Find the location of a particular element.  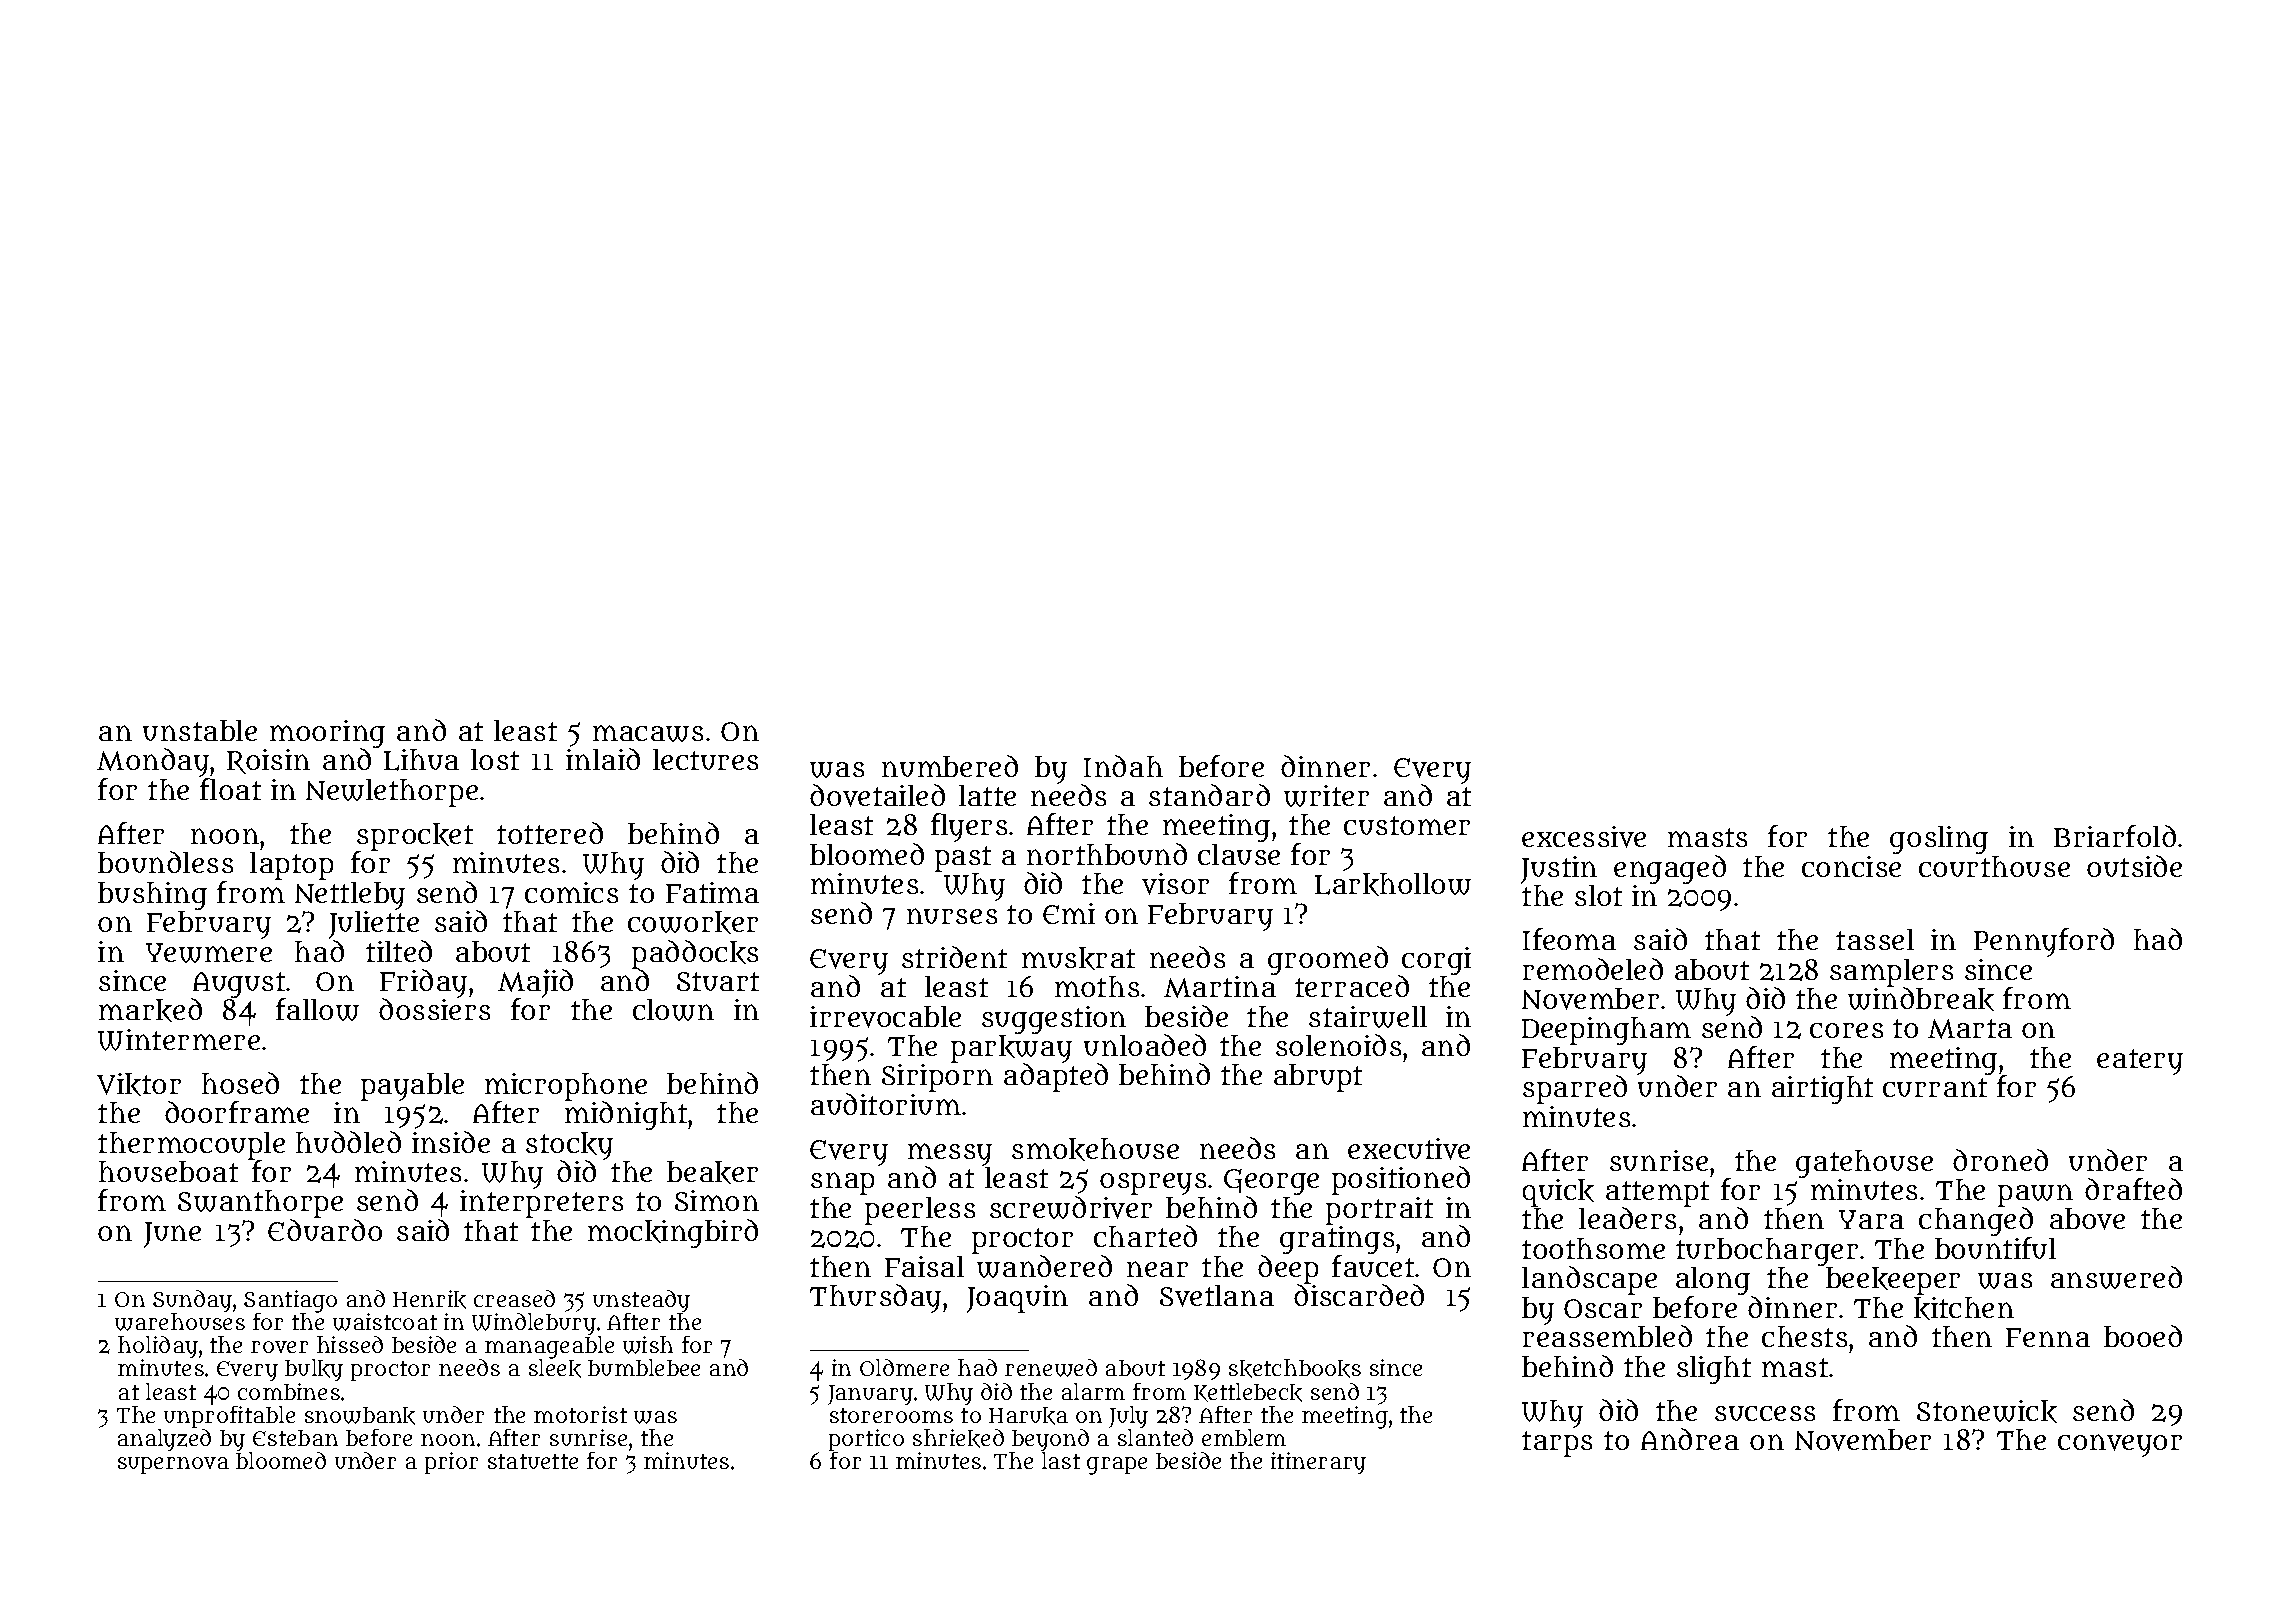

sketchbooks is located at coordinates (1295, 1368).
